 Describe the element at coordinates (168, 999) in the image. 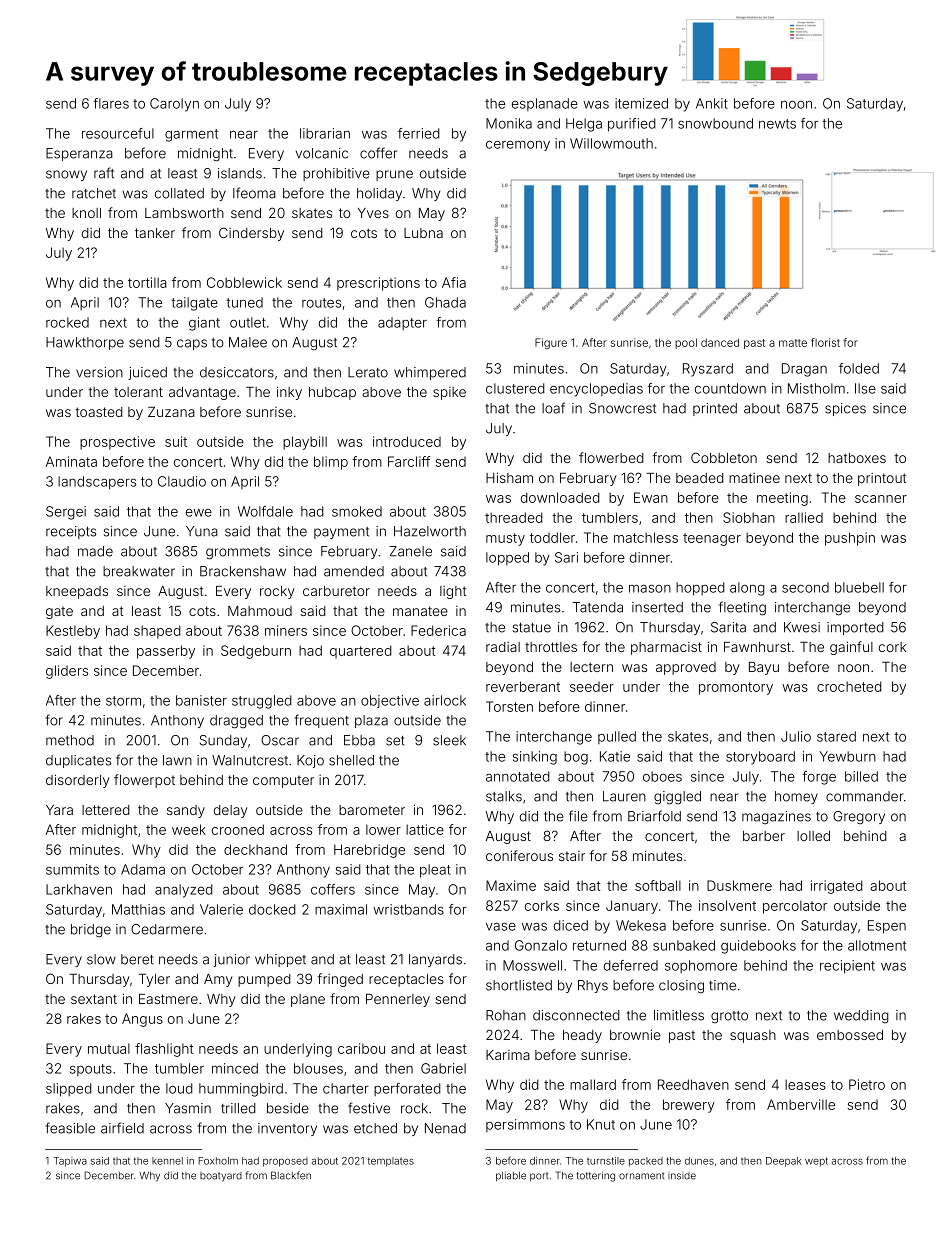

I see `Eastmere` at that location.
